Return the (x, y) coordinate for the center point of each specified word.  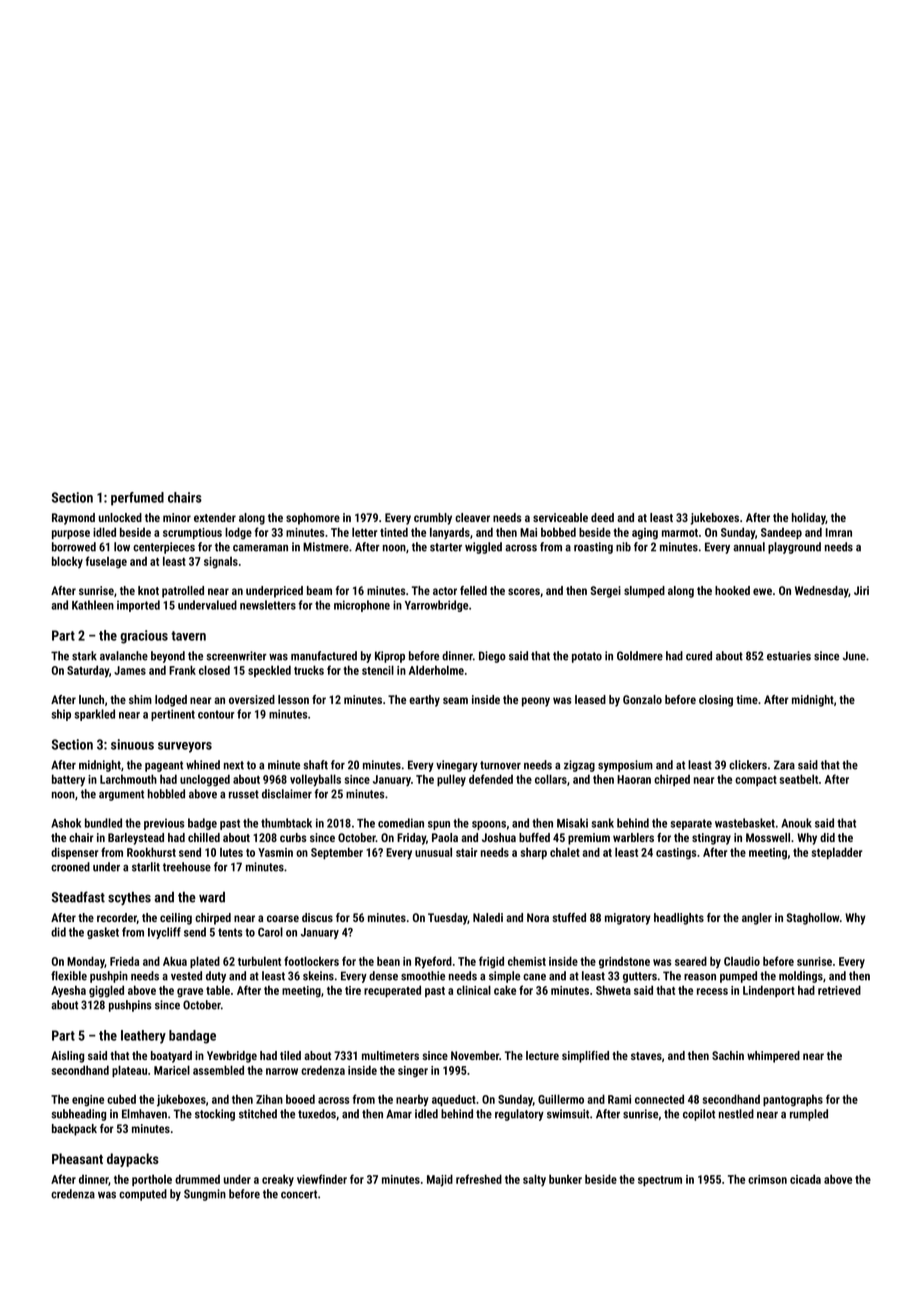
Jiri (861, 590)
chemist (527, 961)
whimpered (773, 1057)
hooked (732, 590)
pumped (738, 977)
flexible (69, 976)
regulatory (519, 1115)
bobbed (558, 532)
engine (88, 1101)
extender (215, 517)
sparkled (95, 715)
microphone (362, 606)
